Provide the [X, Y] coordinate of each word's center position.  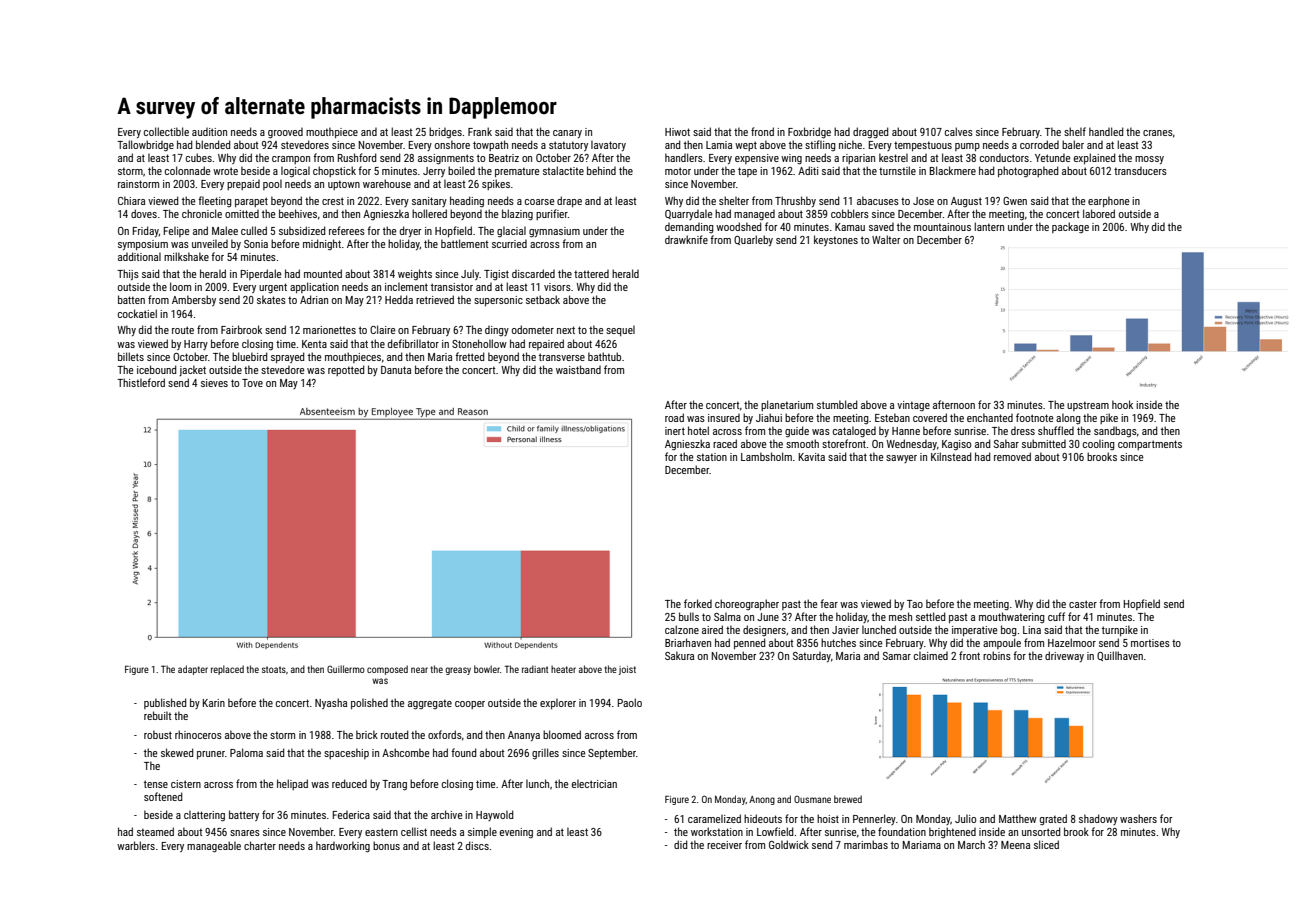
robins [997, 655]
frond [762, 131]
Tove [252, 383]
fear [829, 603]
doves [144, 213]
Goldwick [789, 844]
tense [156, 784]
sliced [1046, 844]
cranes [1158, 133]
